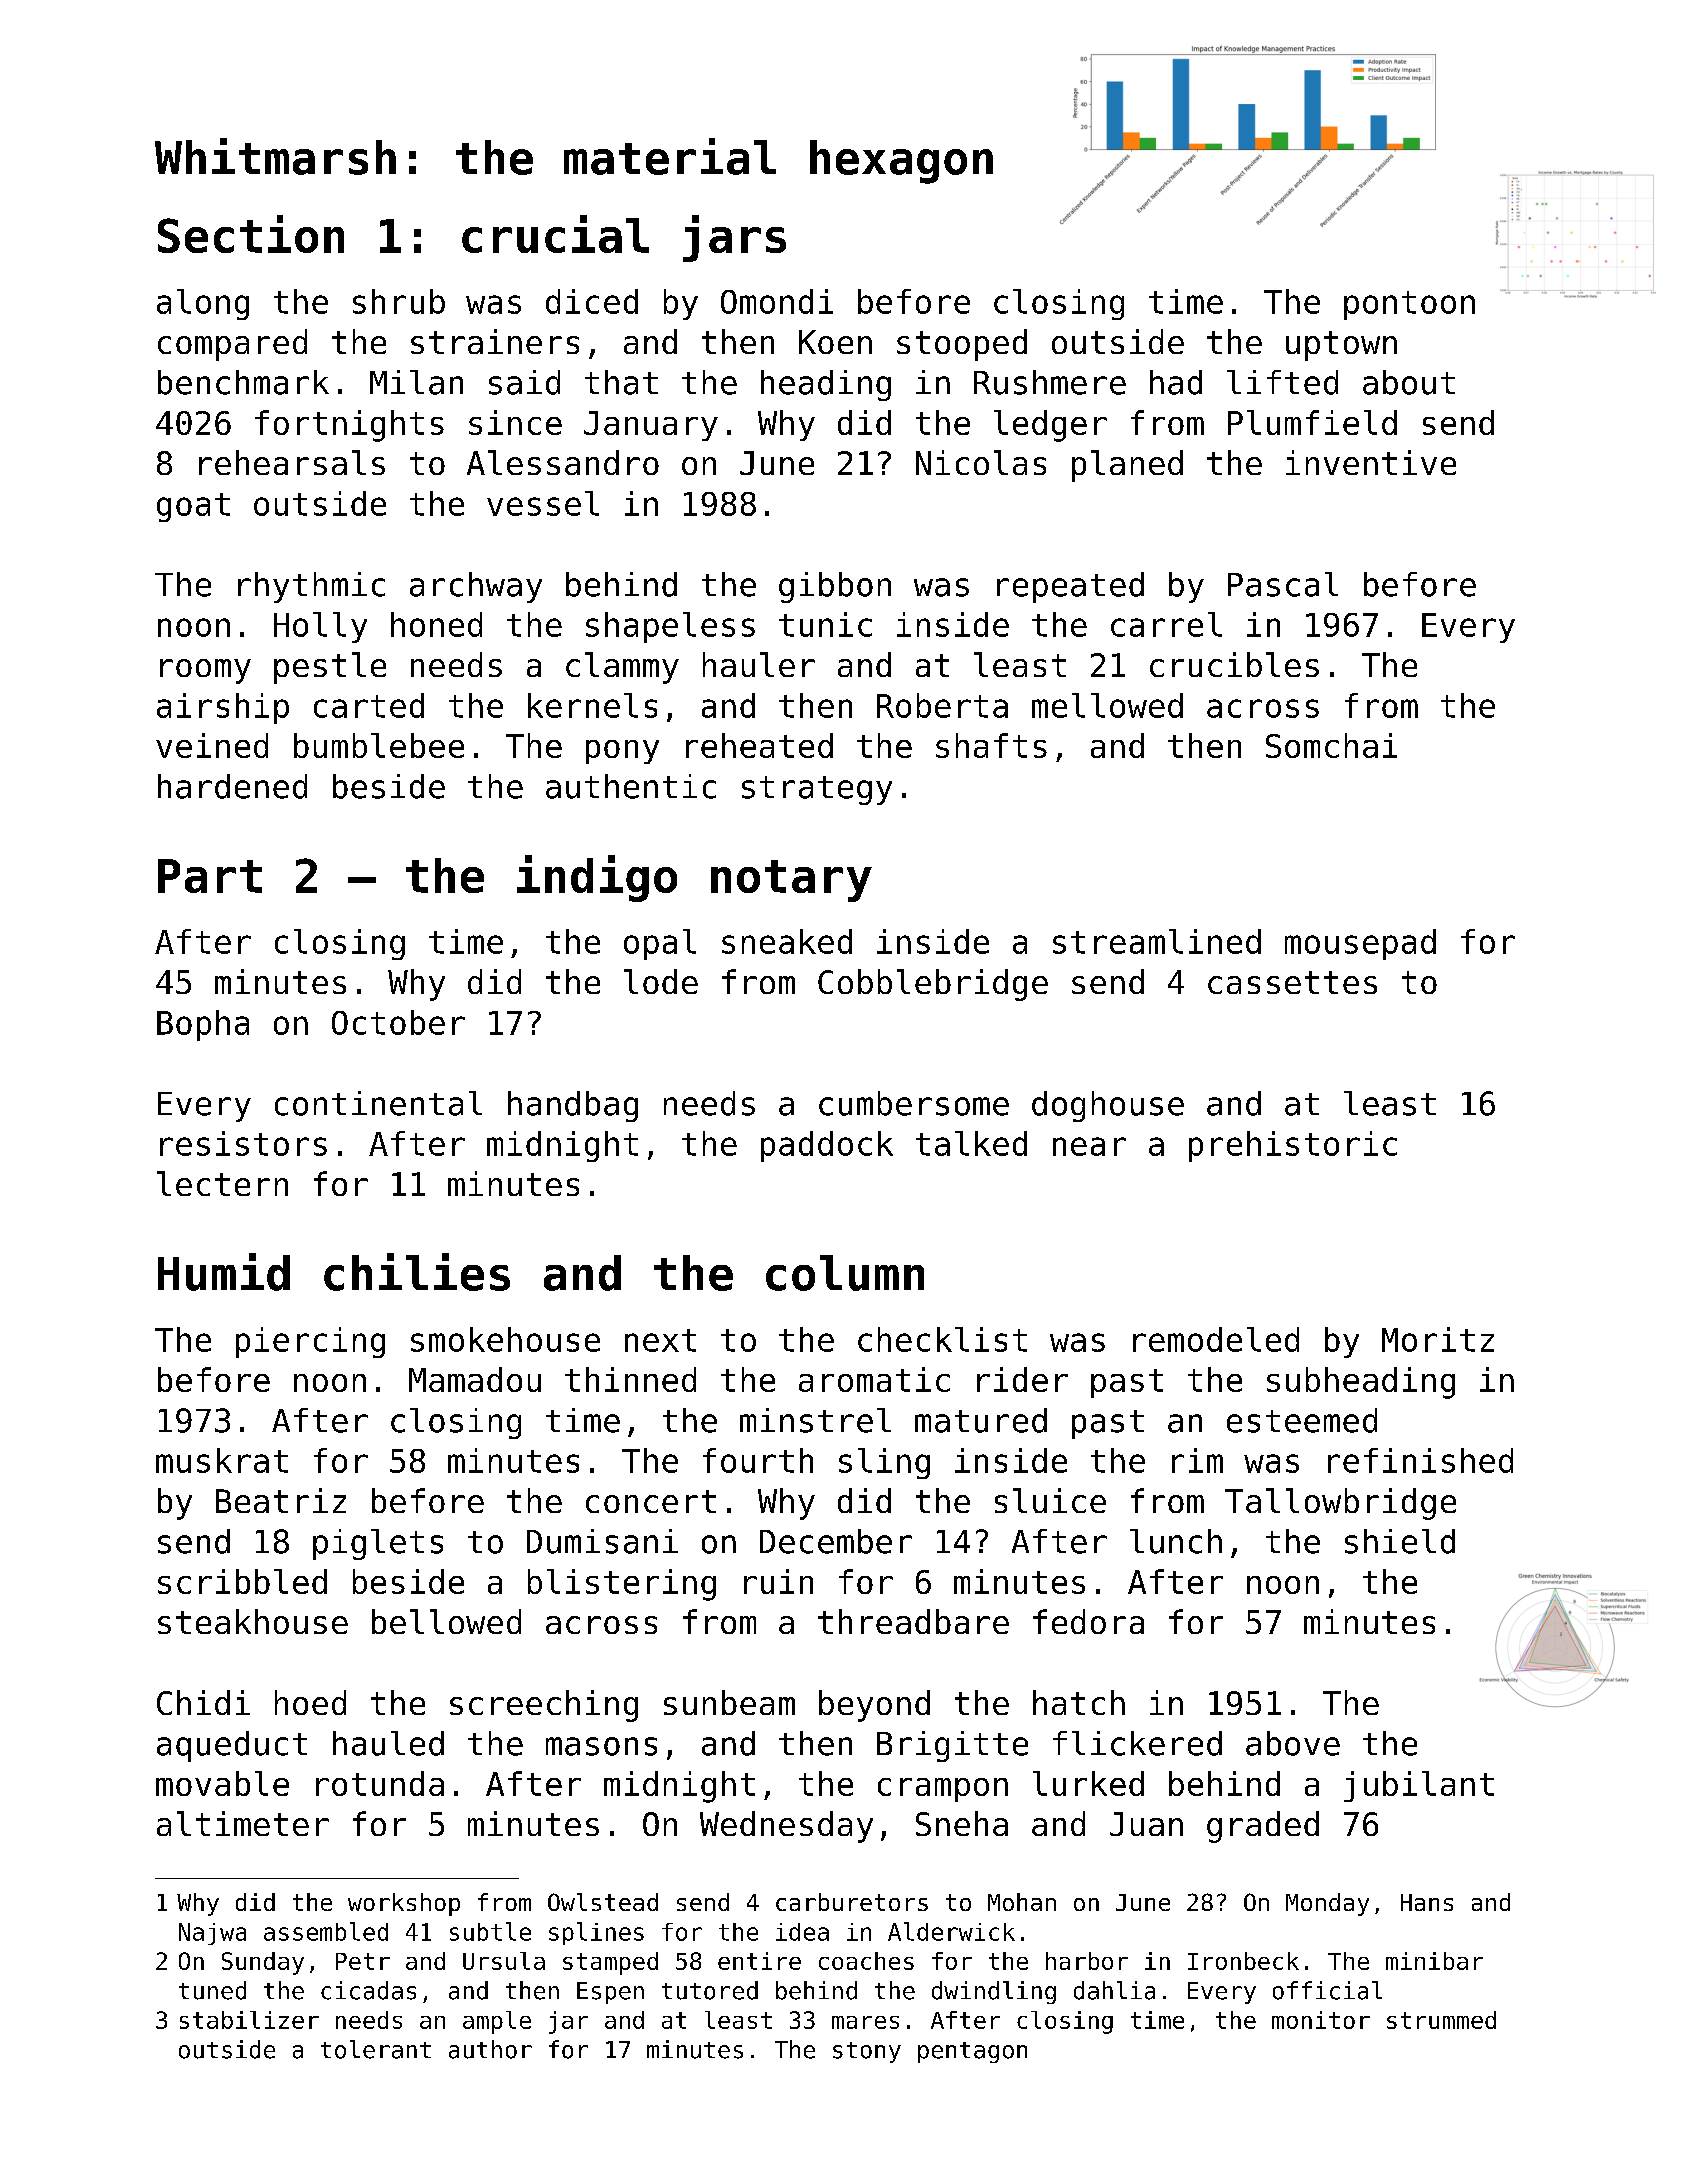  I want to click on resistors, so click(243, 1143).
